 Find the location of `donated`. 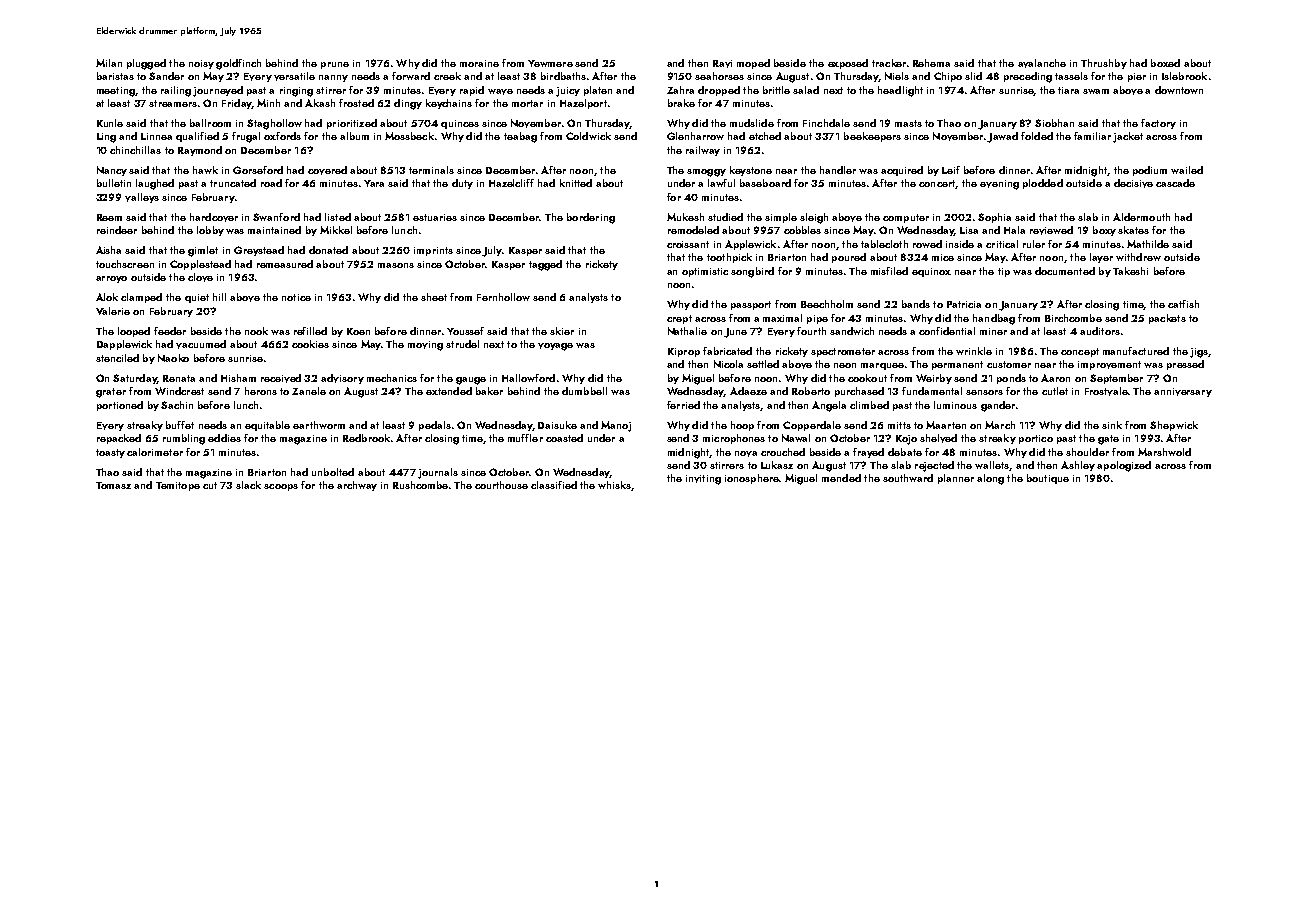

donated is located at coordinates (328, 250).
